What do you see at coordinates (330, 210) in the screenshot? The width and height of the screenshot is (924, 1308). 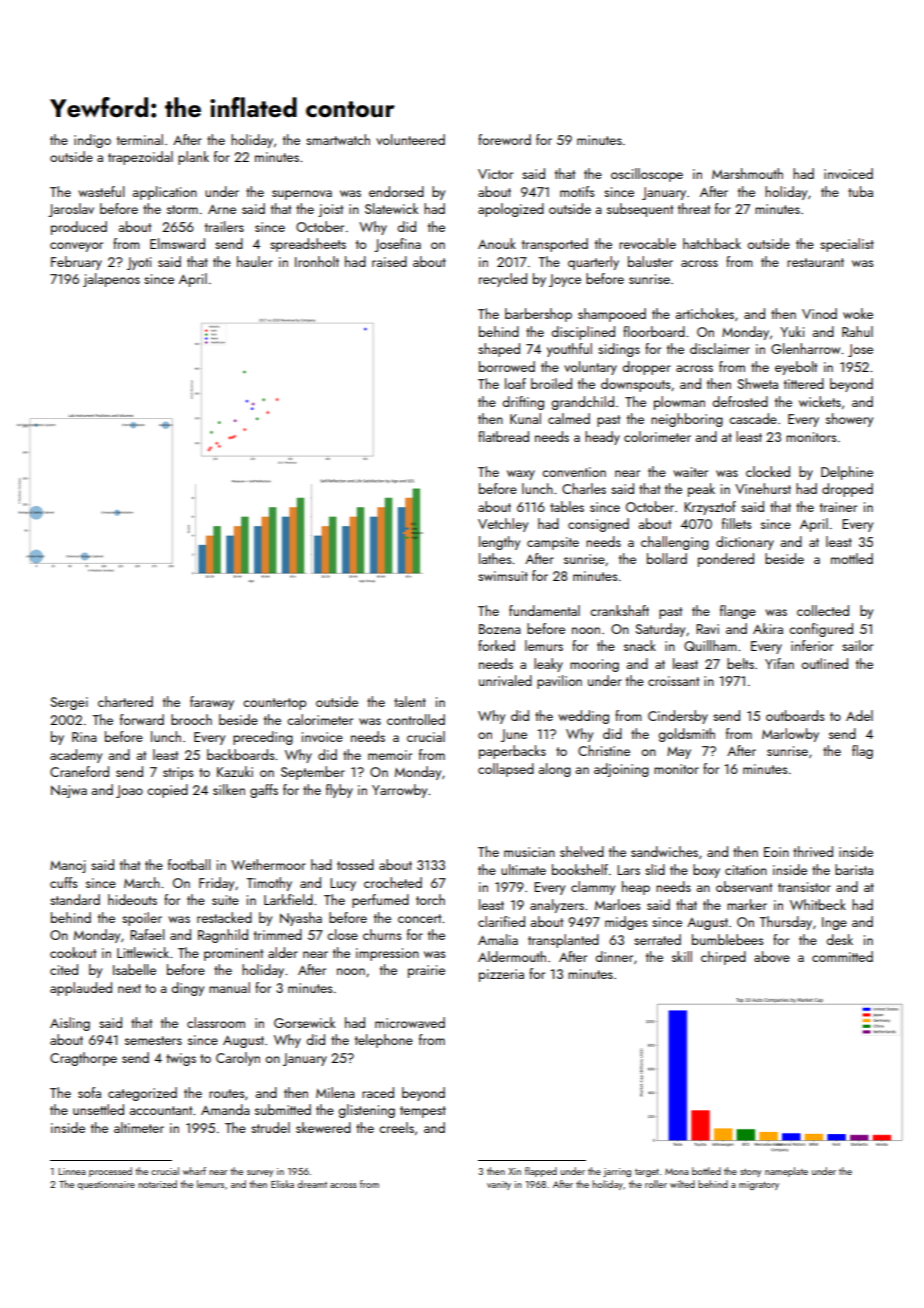 I see `joist` at bounding box center [330, 210].
